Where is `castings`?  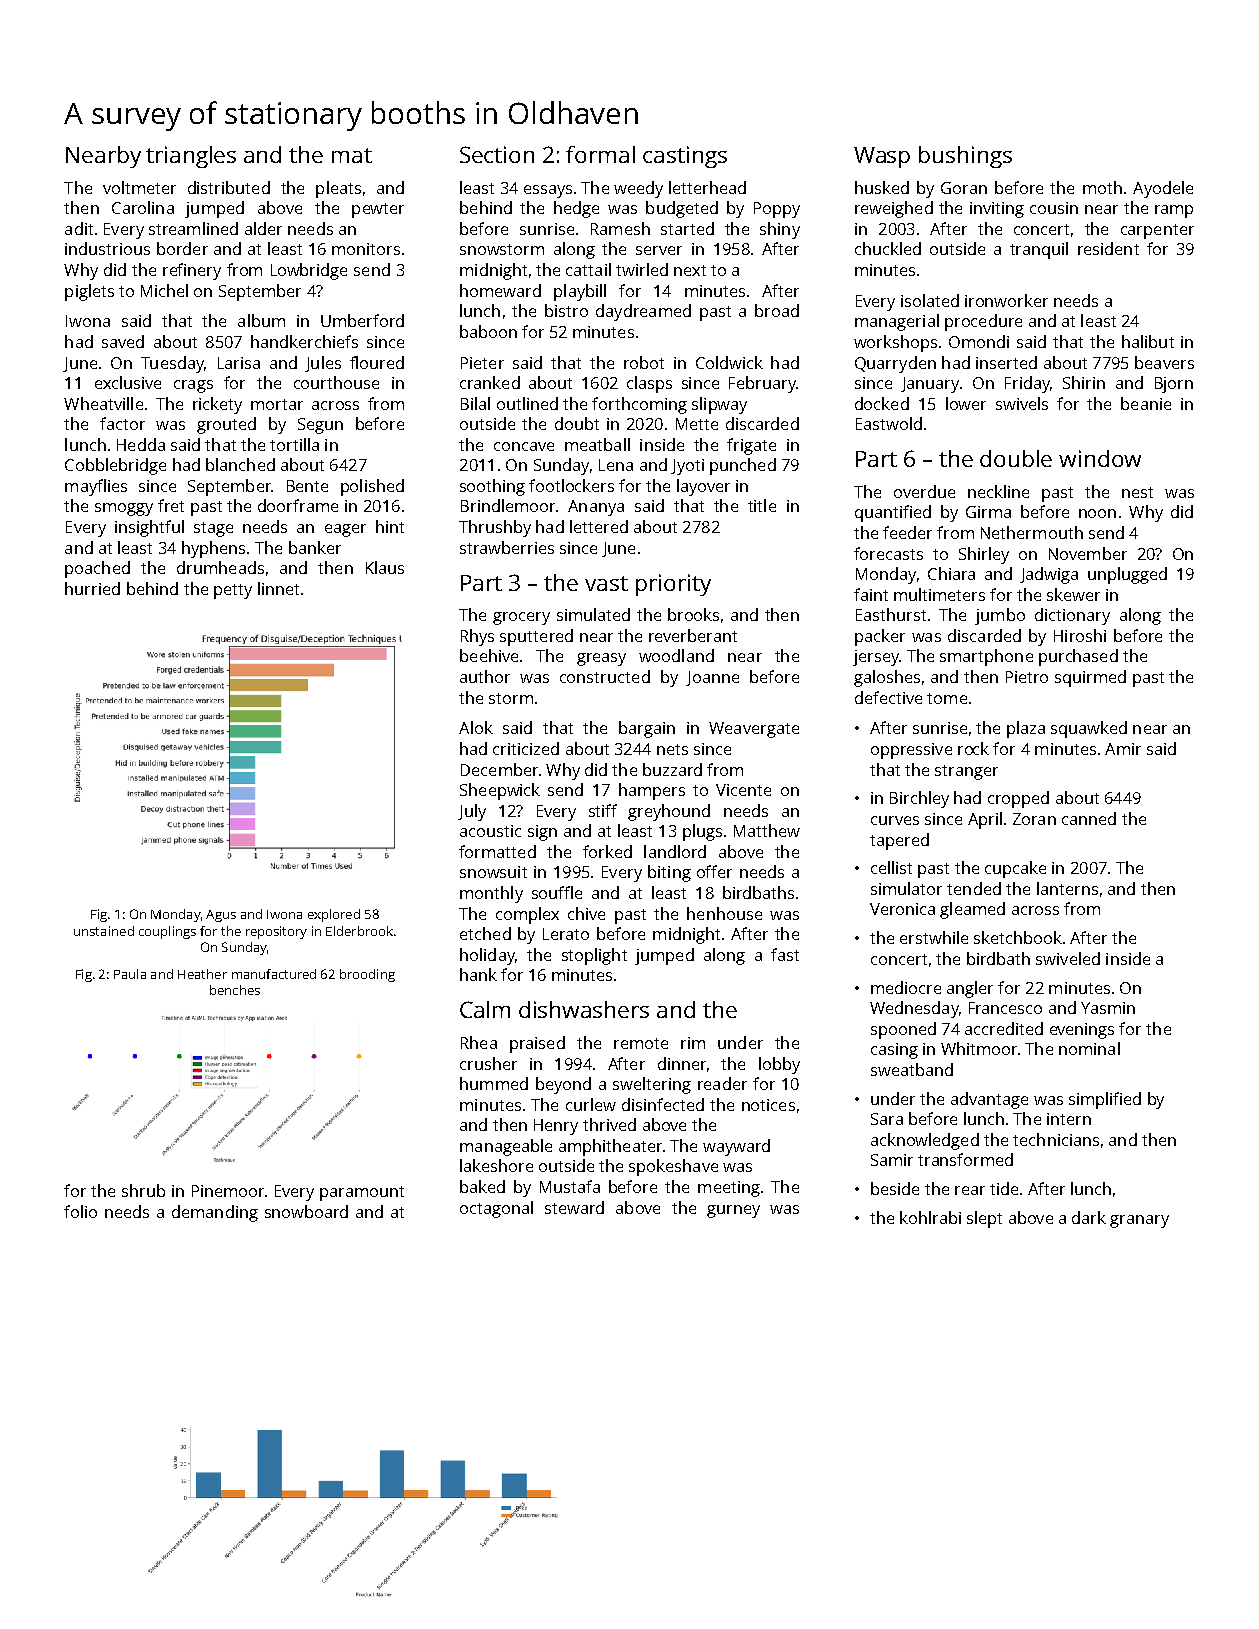
castings is located at coordinates (685, 157).
